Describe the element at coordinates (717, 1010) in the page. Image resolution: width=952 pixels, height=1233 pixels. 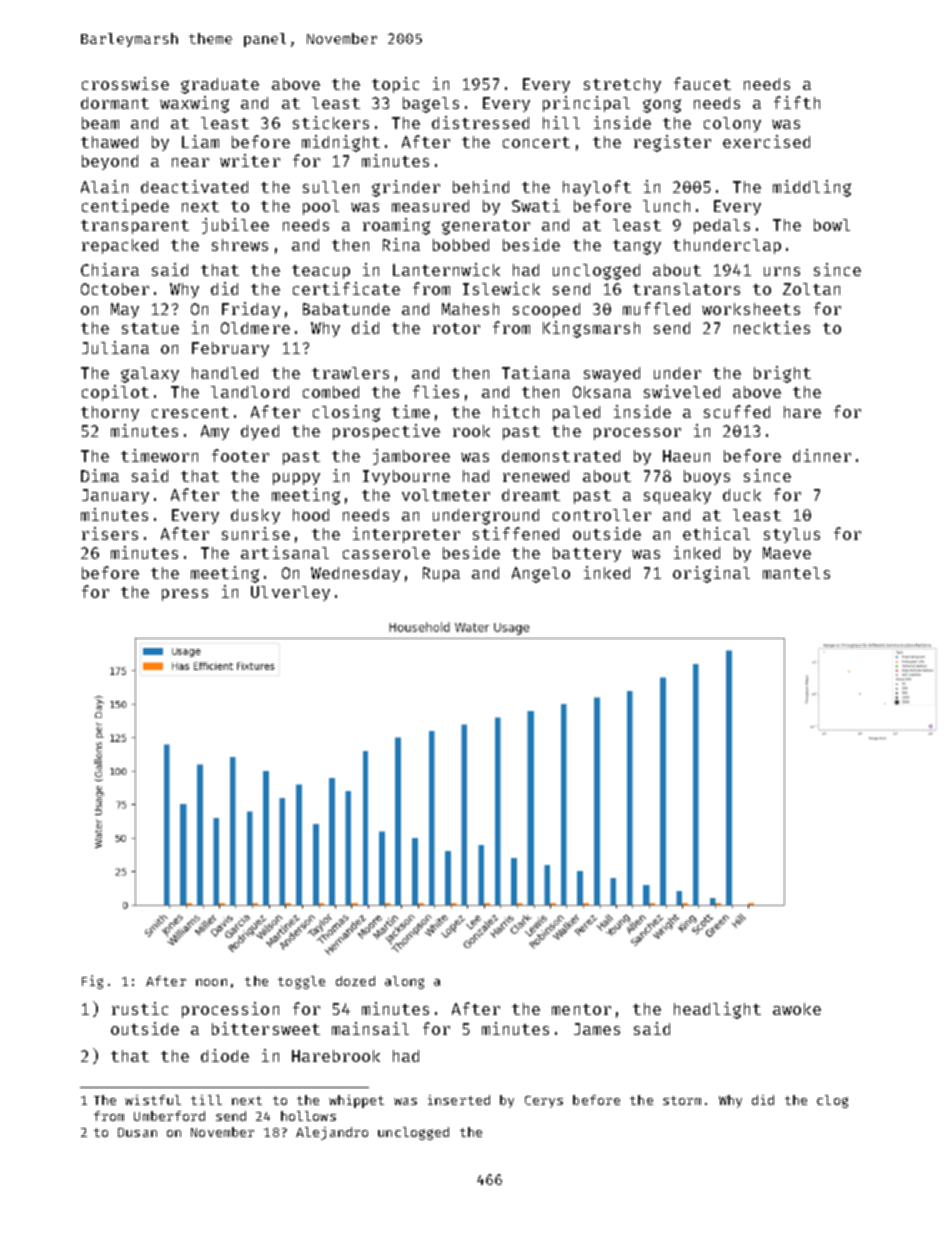
I see `headlight` at that location.
